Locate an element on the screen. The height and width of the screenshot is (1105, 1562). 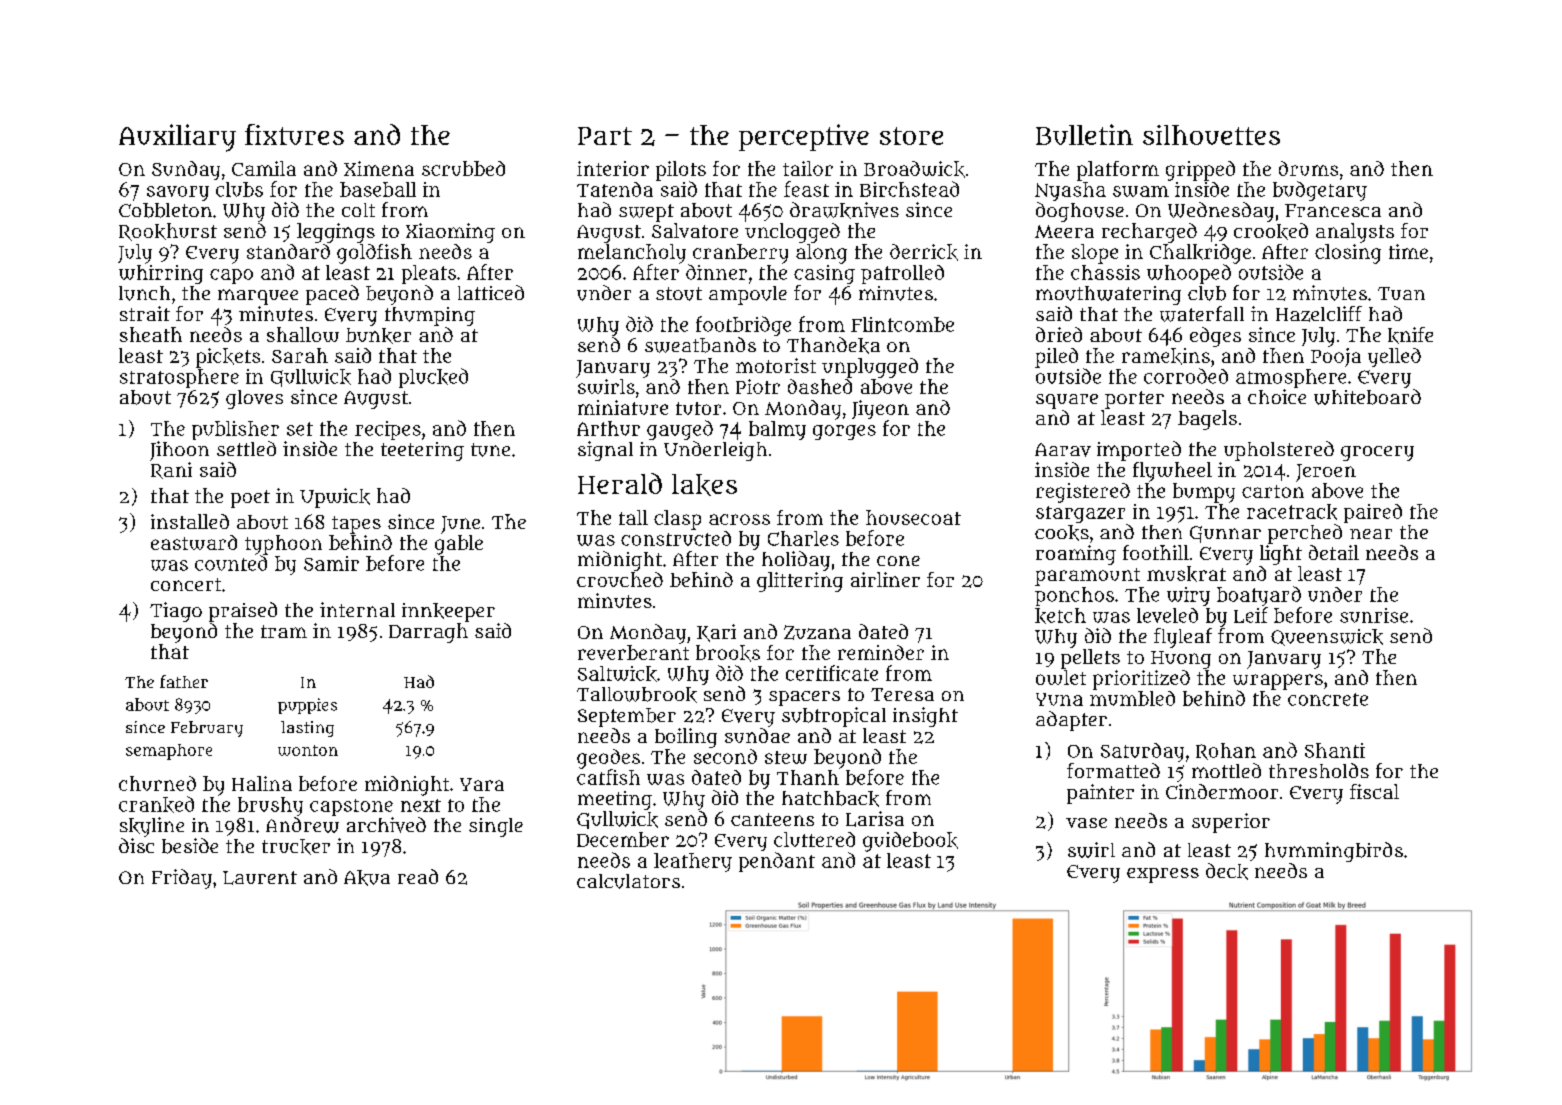
sunrise is located at coordinates (1374, 615).
